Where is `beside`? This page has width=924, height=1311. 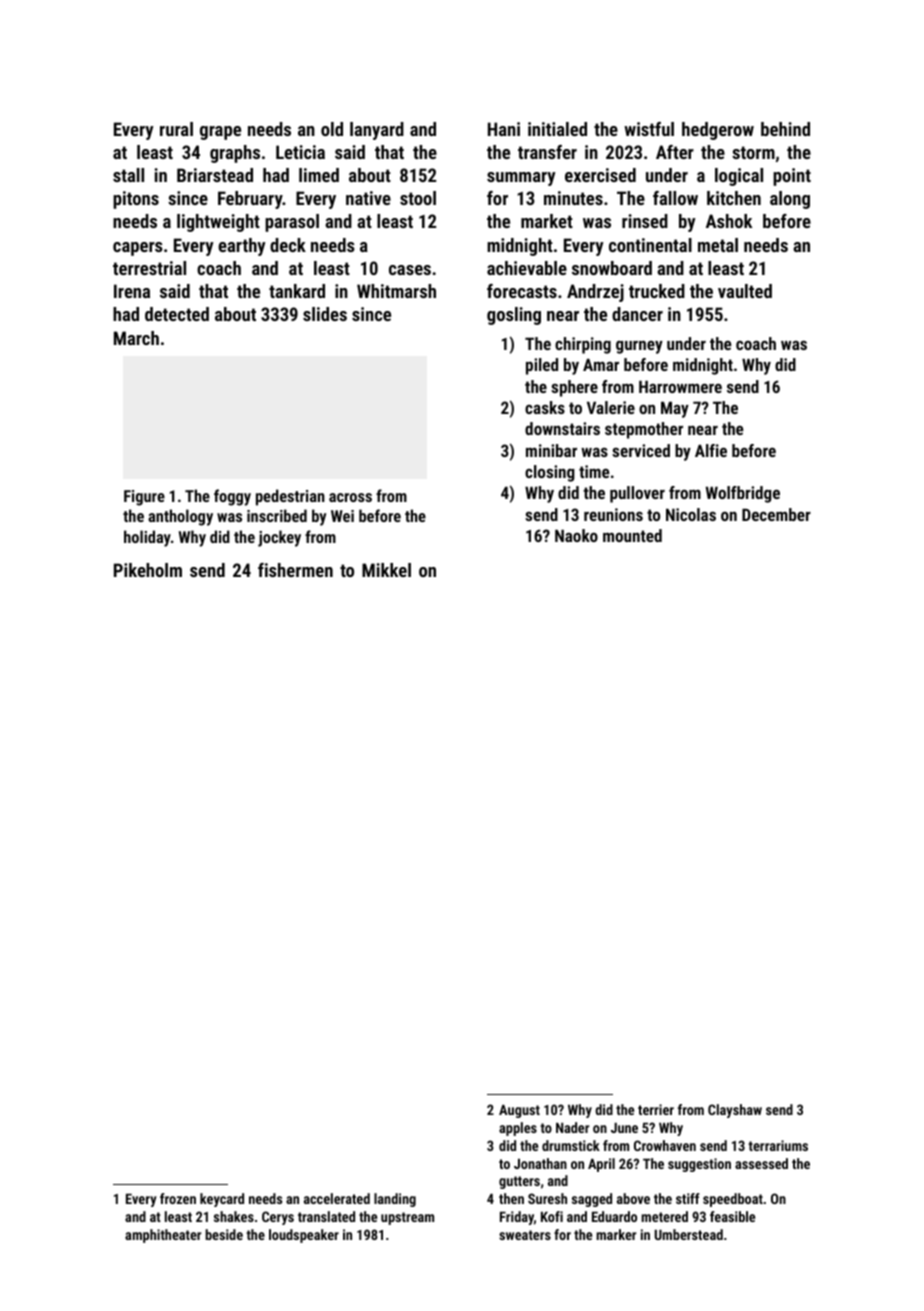 beside is located at coordinates (224, 1234).
